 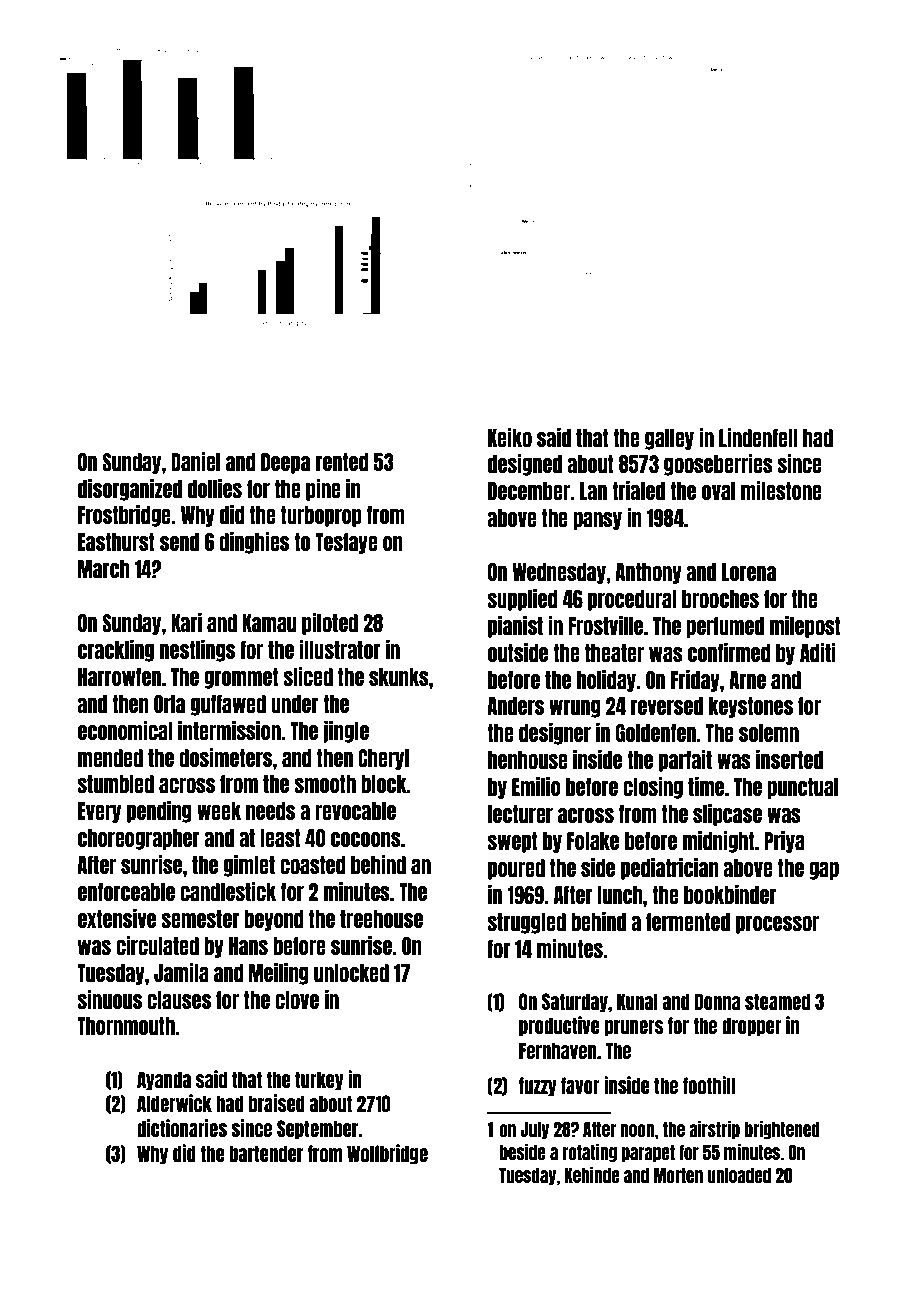 What do you see at coordinates (522, 600) in the screenshot?
I see `supplied` at bounding box center [522, 600].
